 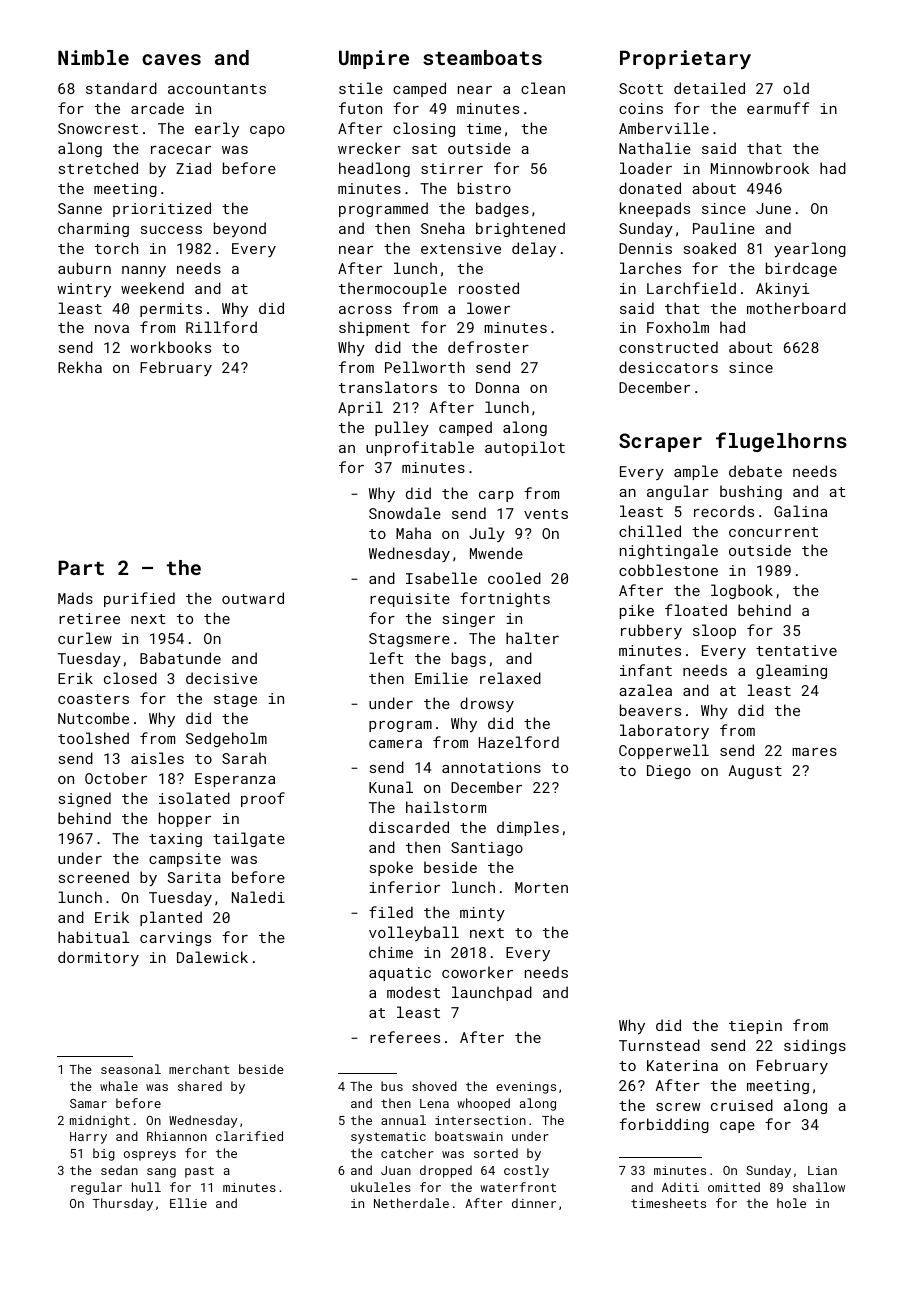 What do you see at coordinates (660, 442) in the page?
I see `Scraper` at bounding box center [660, 442].
